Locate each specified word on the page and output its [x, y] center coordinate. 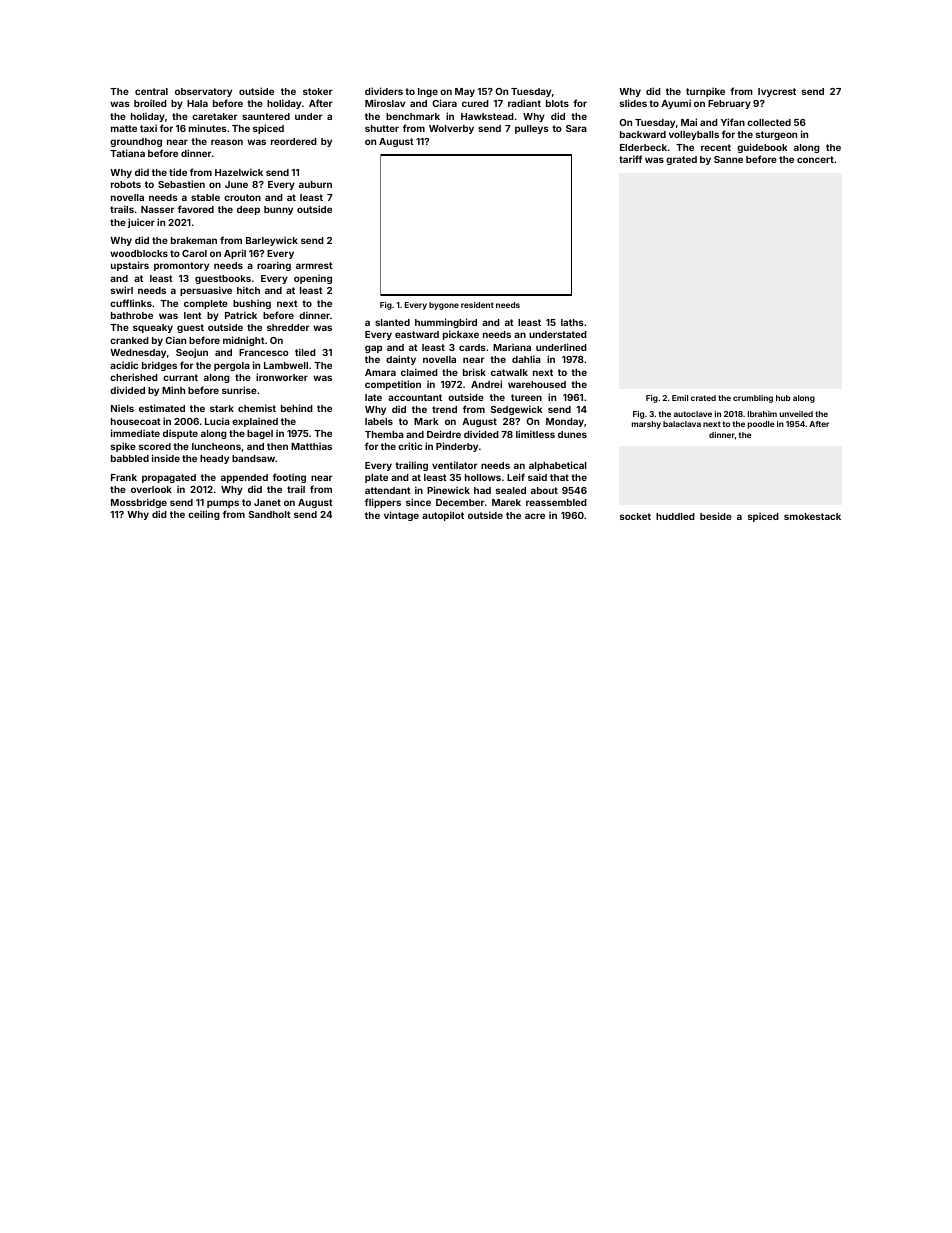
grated [681, 160]
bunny [278, 210]
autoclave [693, 414]
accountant [415, 397]
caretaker [215, 116]
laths [572, 322]
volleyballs [694, 135]
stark [222, 408]
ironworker [282, 377]
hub [783, 398]
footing [289, 478]
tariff [630, 159]
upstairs [130, 266]
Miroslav [385, 103]
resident [477, 305]
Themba [384, 434]
